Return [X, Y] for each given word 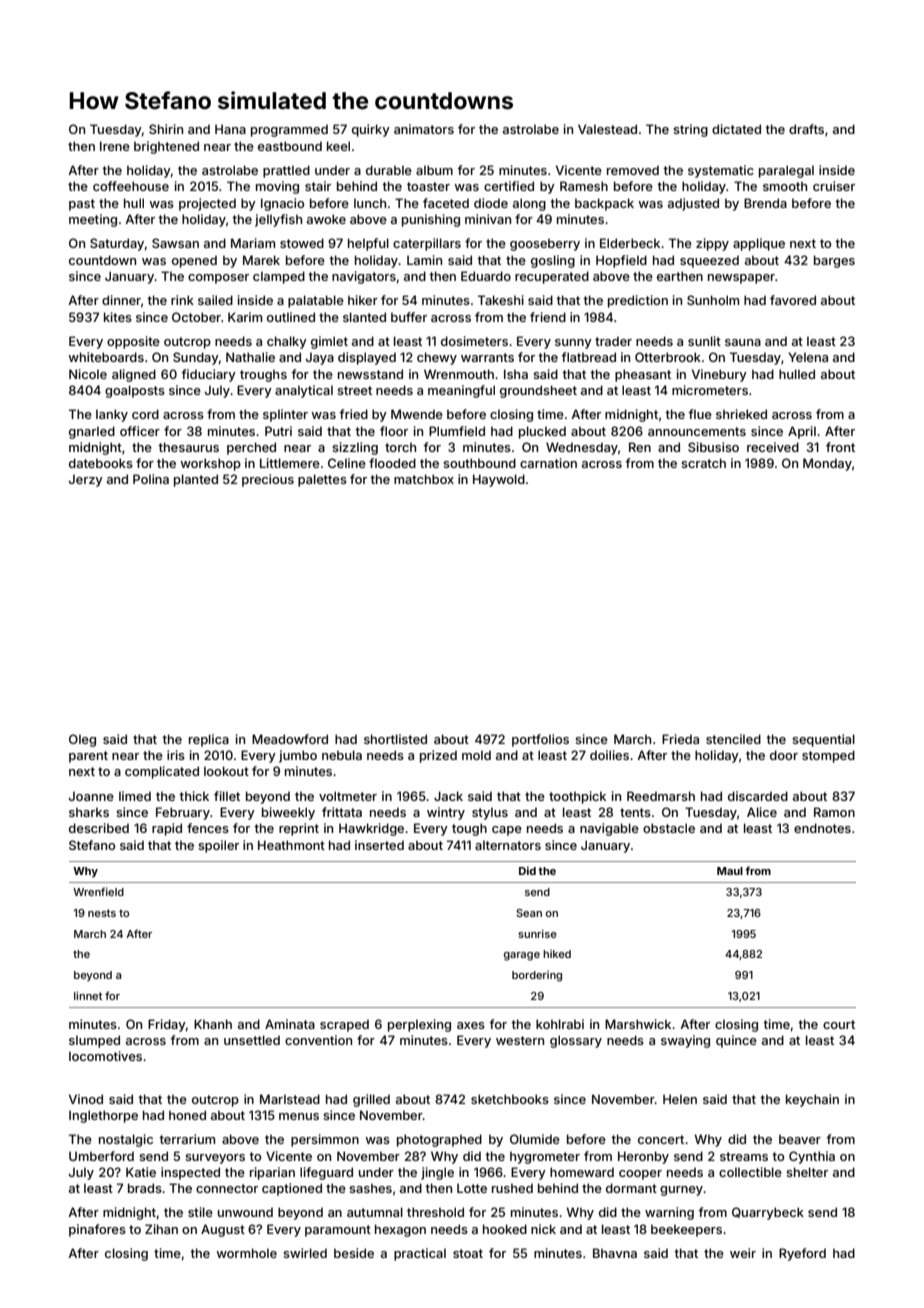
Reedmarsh [661, 796]
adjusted [693, 204]
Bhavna [615, 1253]
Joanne [91, 796]
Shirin [166, 129]
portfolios [540, 740]
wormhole [246, 1253]
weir [743, 1253]
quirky [371, 130]
